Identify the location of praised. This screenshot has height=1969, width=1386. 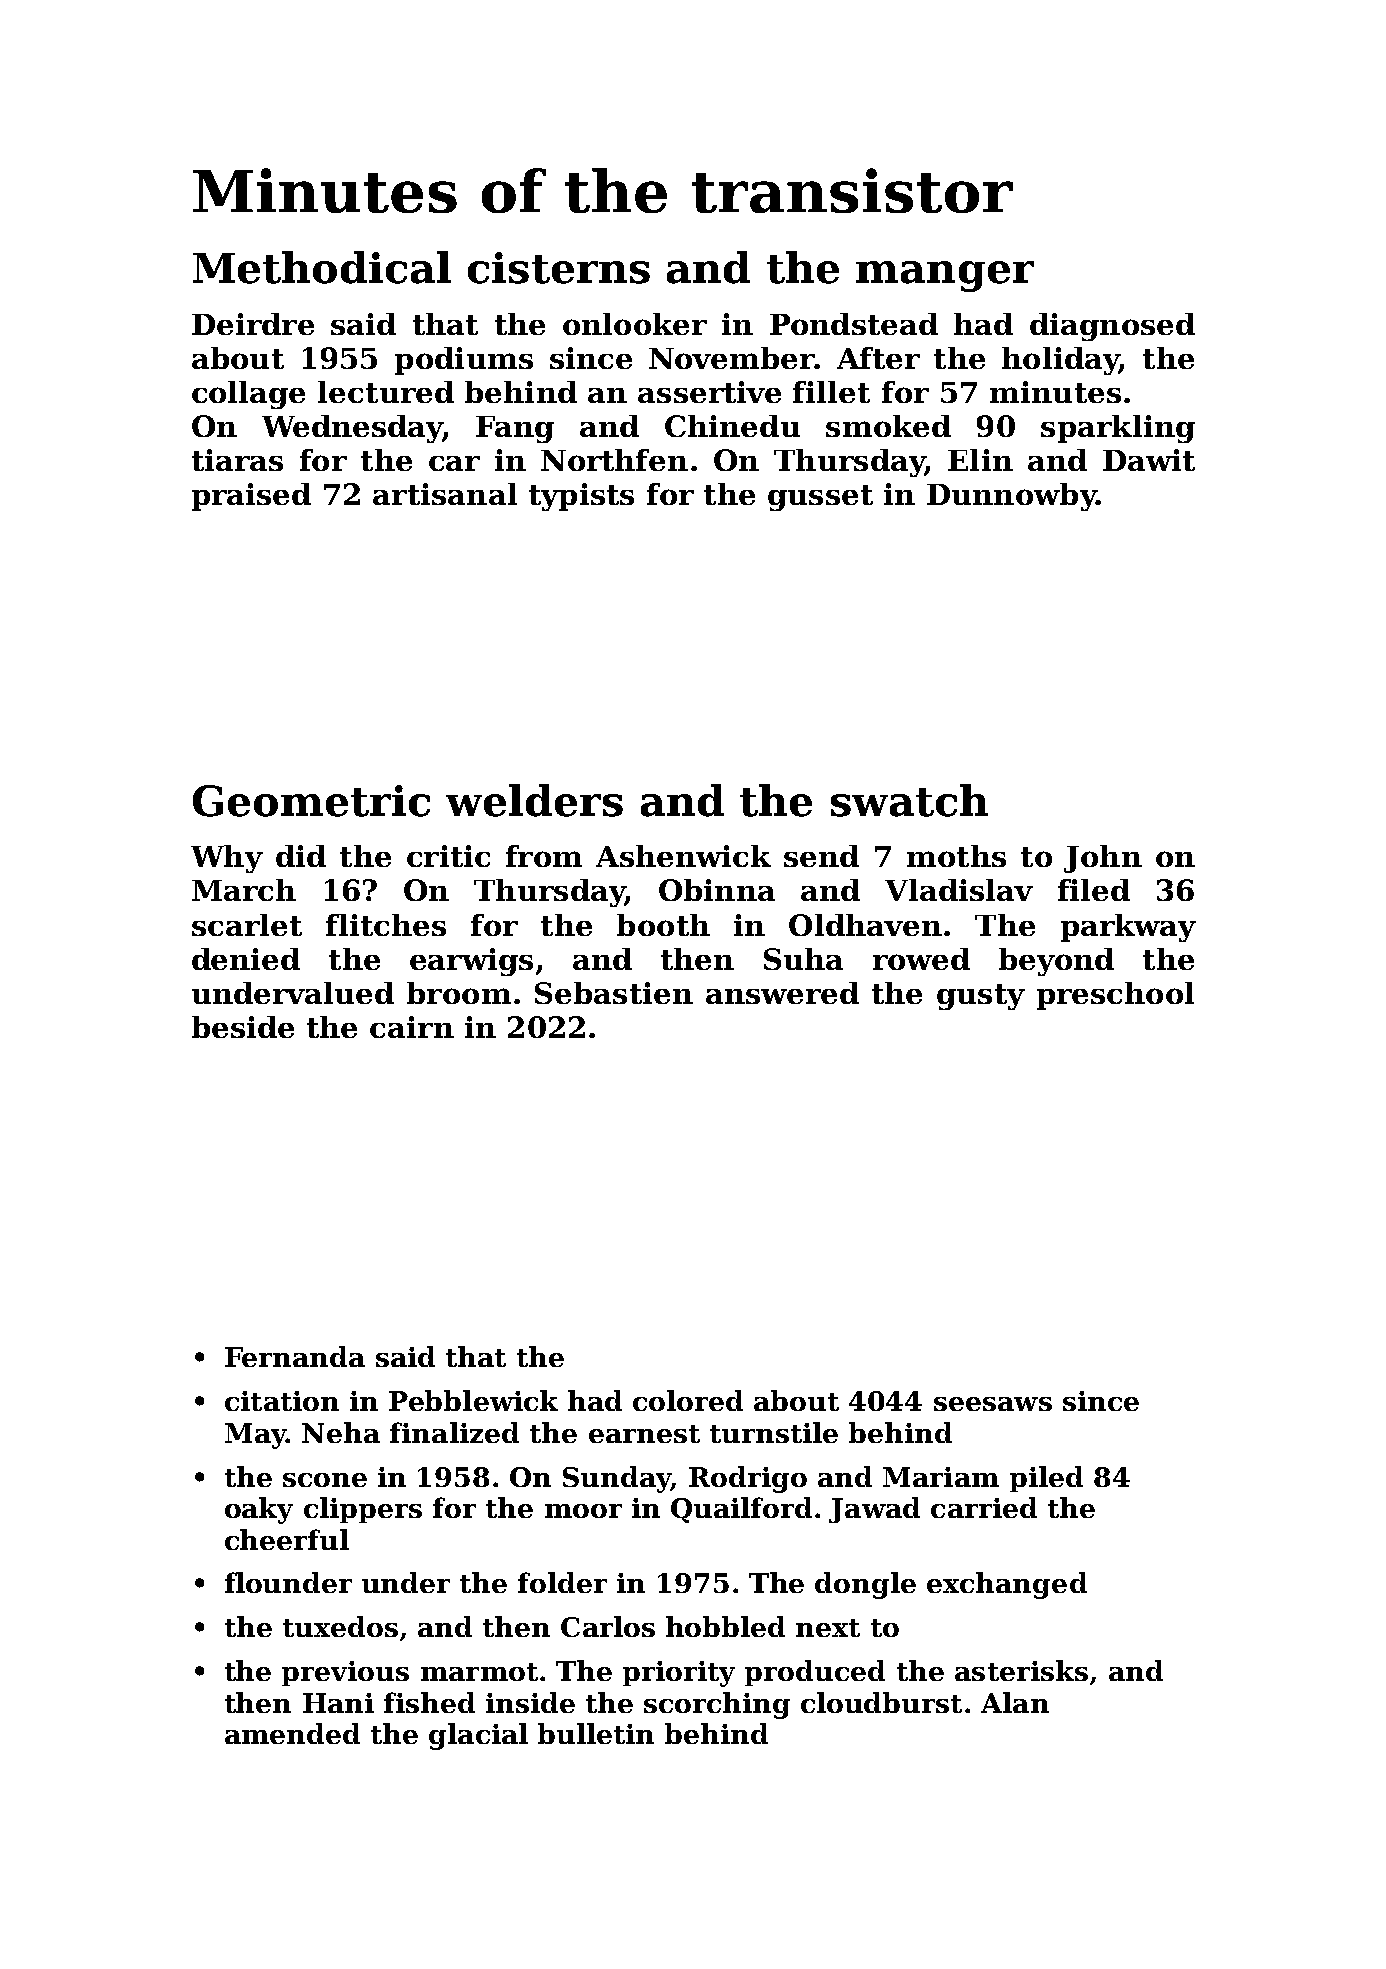
(251, 497).
